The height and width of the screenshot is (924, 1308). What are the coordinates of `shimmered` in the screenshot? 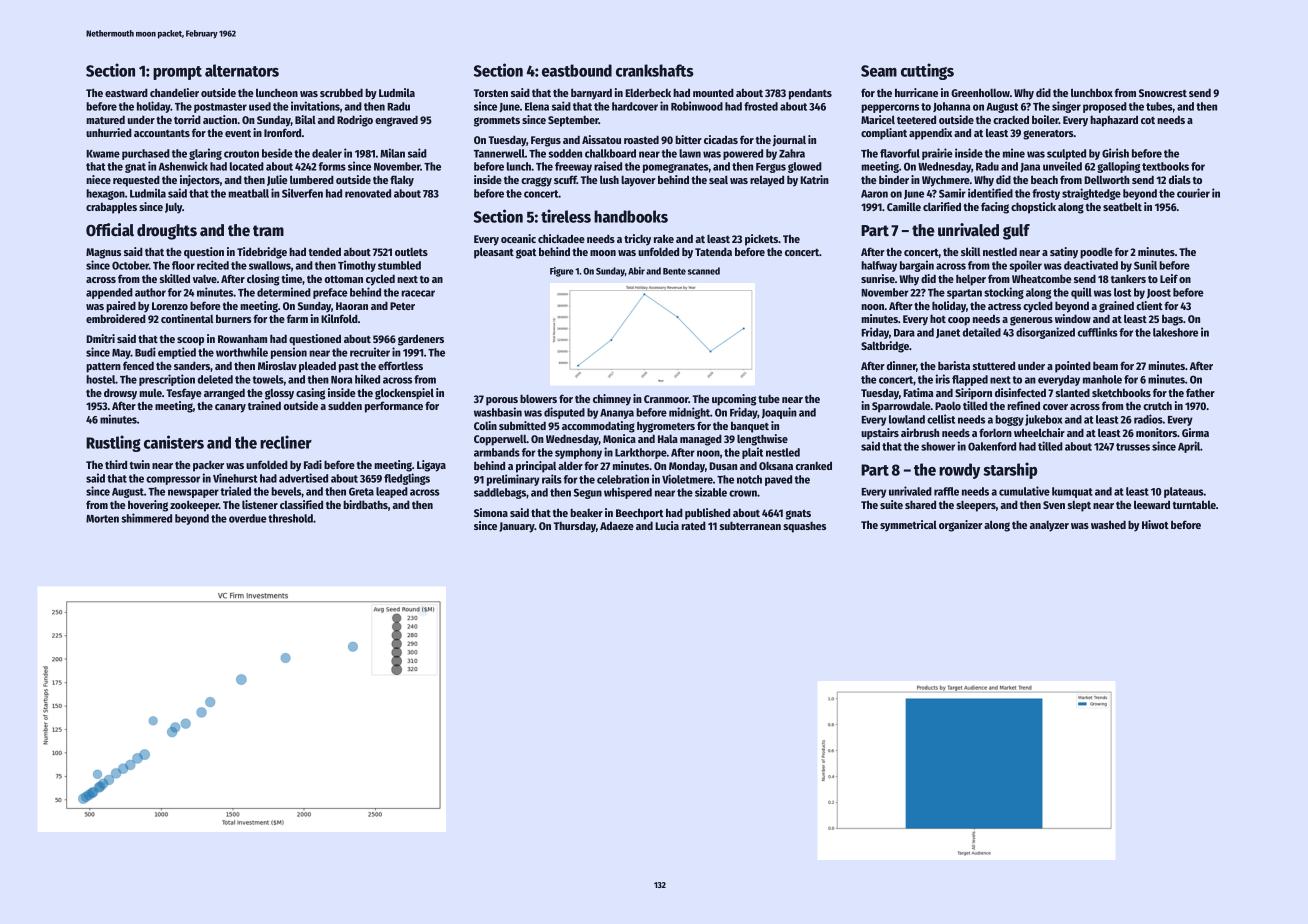 It's located at (146, 518).
